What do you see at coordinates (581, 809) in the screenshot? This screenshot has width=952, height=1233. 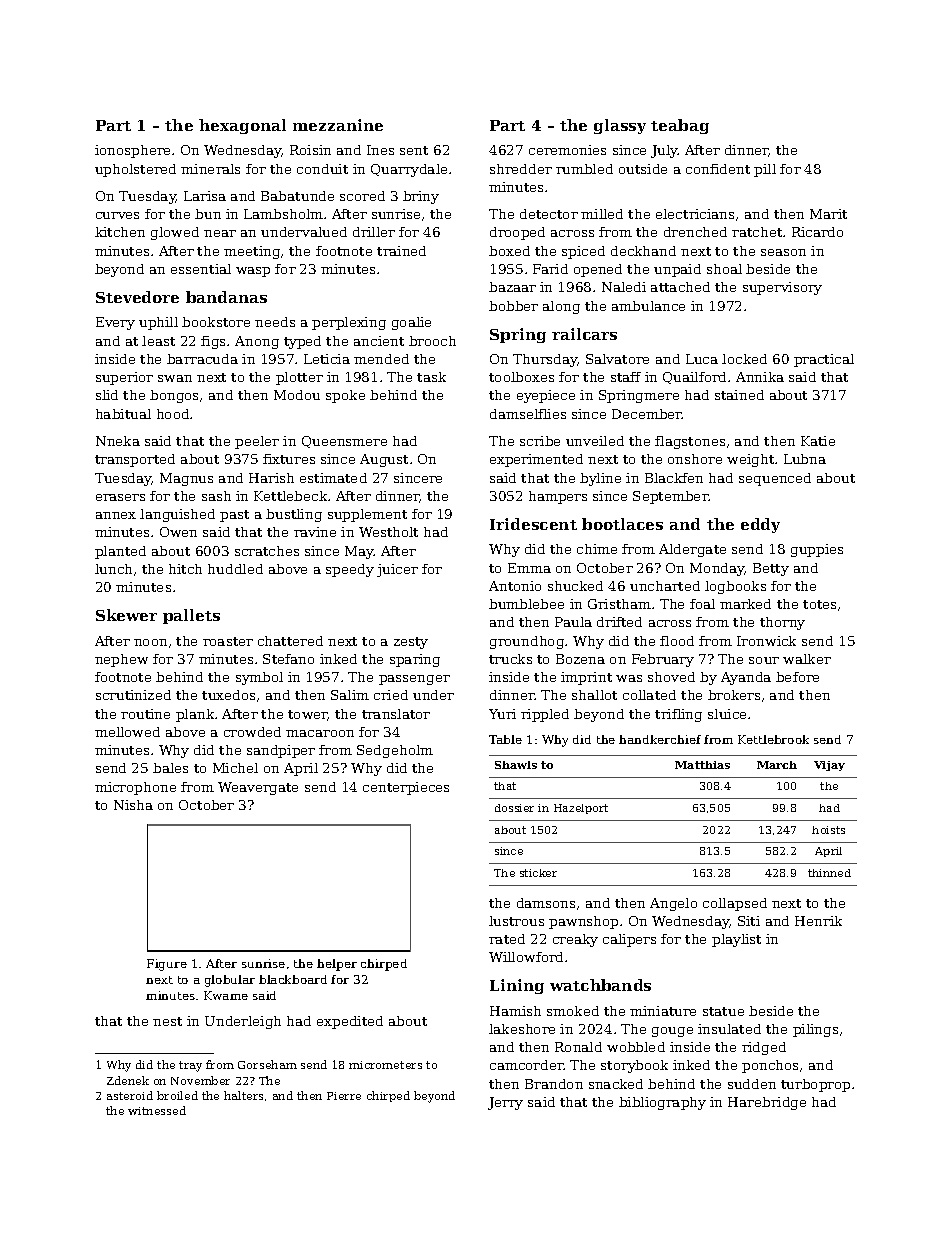 I see `Hazelport` at bounding box center [581, 809].
